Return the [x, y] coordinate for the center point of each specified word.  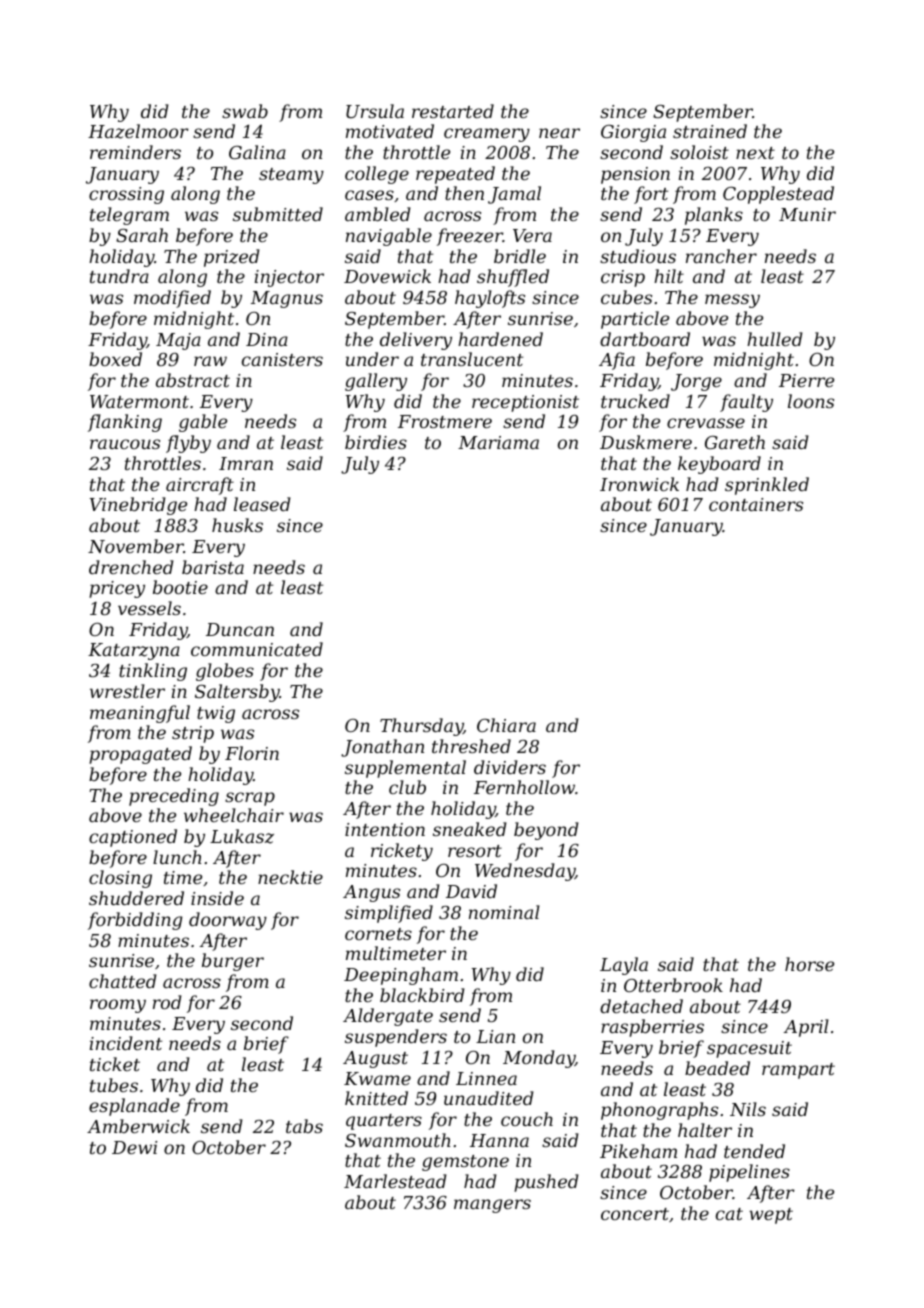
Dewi [134, 1147]
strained [710, 131]
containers [756, 504]
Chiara [506, 725]
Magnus [287, 299]
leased [262, 504]
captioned [133, 838]
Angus [371, 893]
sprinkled [767, 486]
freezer [470, 237]
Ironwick [639, 484]
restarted [453, 111]
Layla [624, 966]
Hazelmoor [138, 131]
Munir [807, 214]
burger [233, 962]
